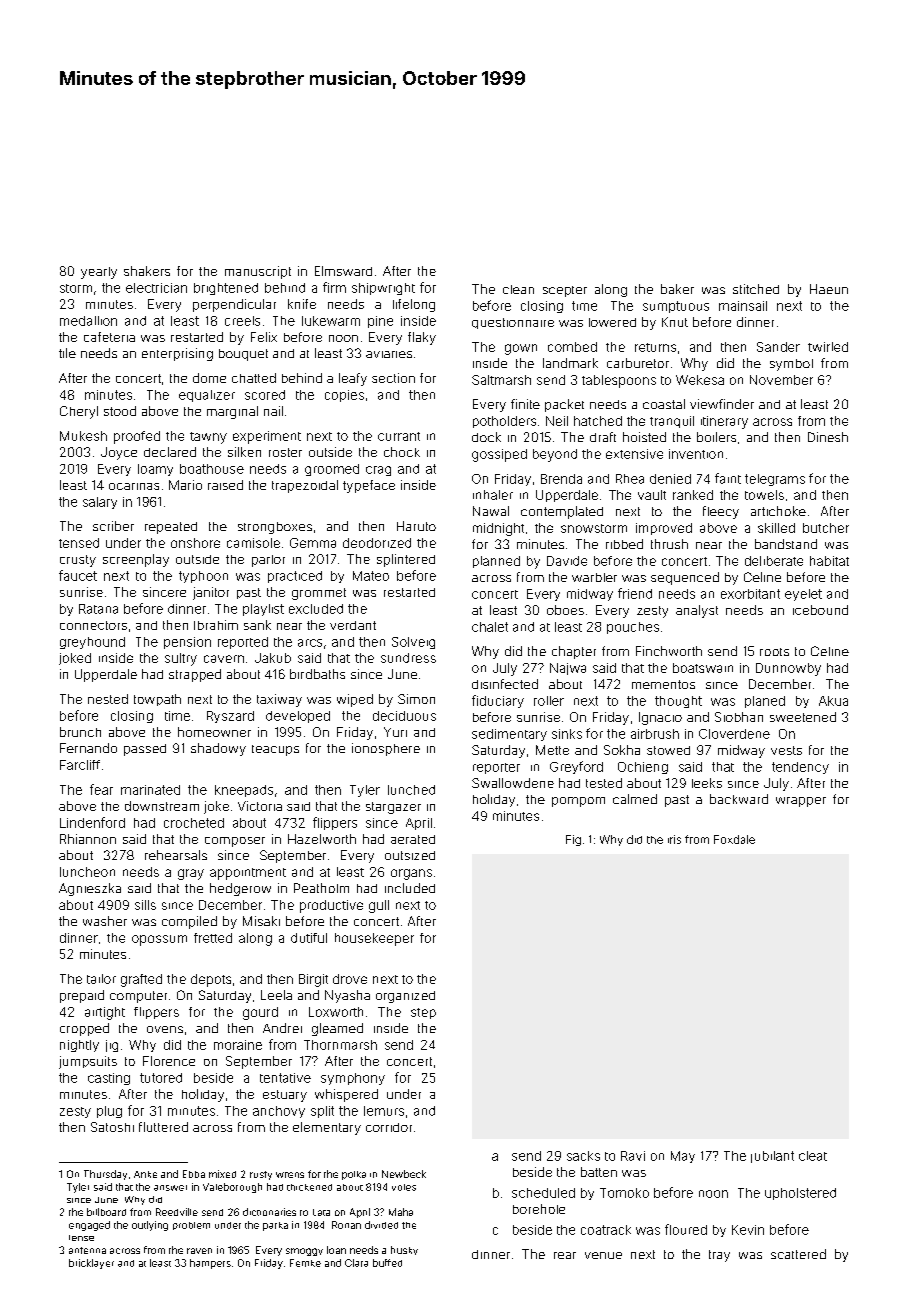  I want to click on leafy, so click(353, 379).
